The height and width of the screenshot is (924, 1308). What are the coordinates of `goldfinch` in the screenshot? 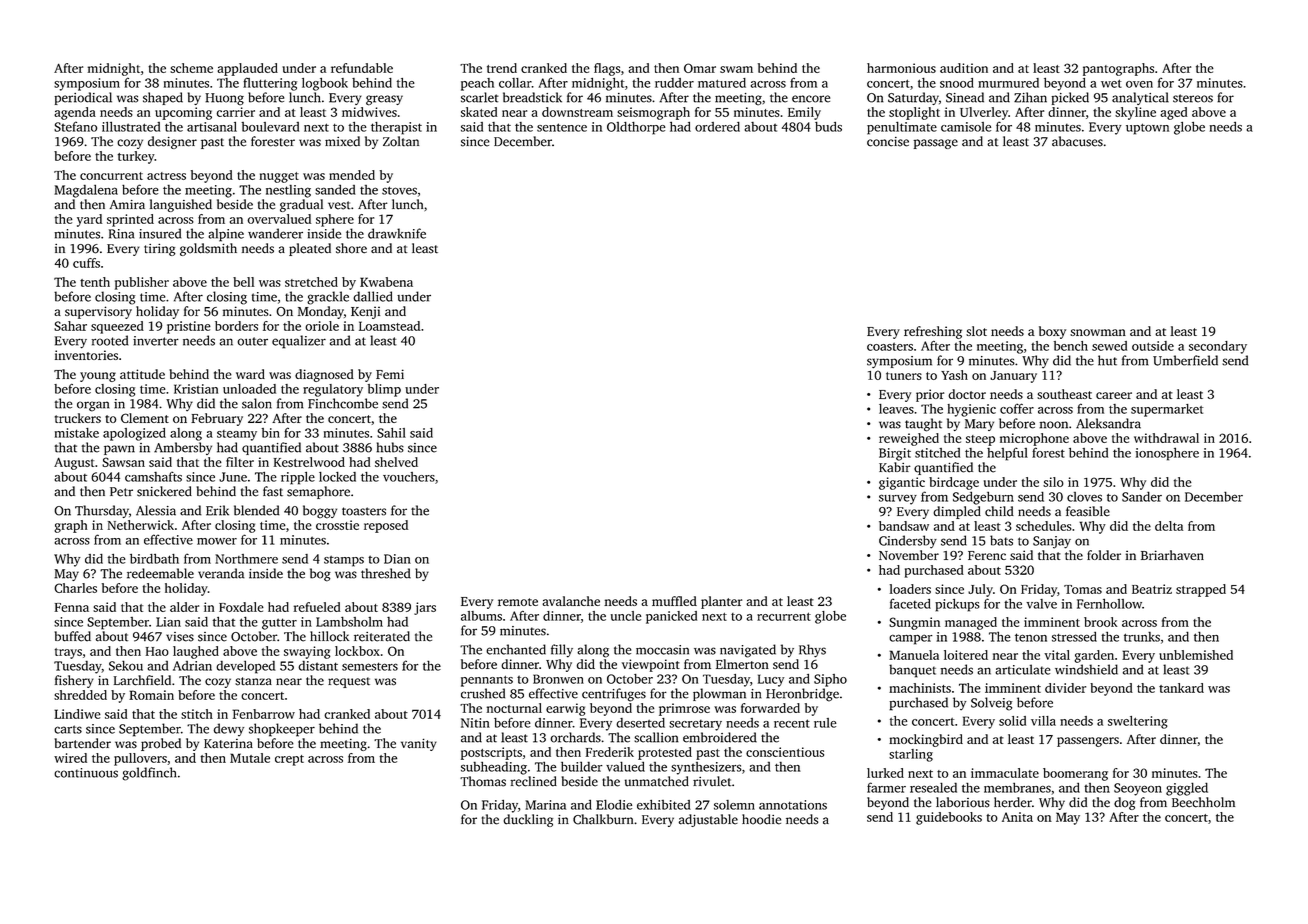 It's located at (149, 774).
